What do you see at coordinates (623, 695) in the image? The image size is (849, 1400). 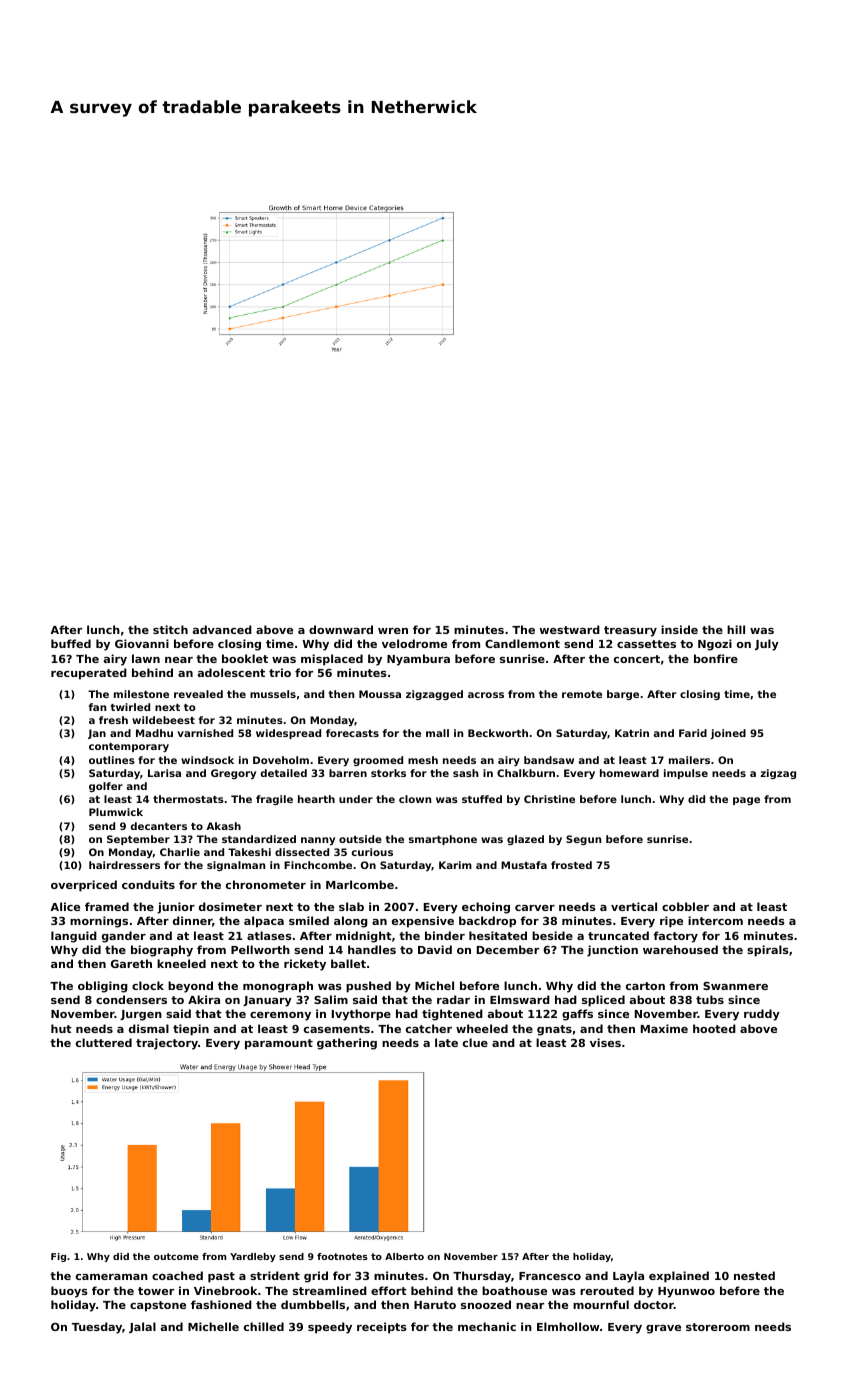 I see `barge` at bounding box center [623, 695].
